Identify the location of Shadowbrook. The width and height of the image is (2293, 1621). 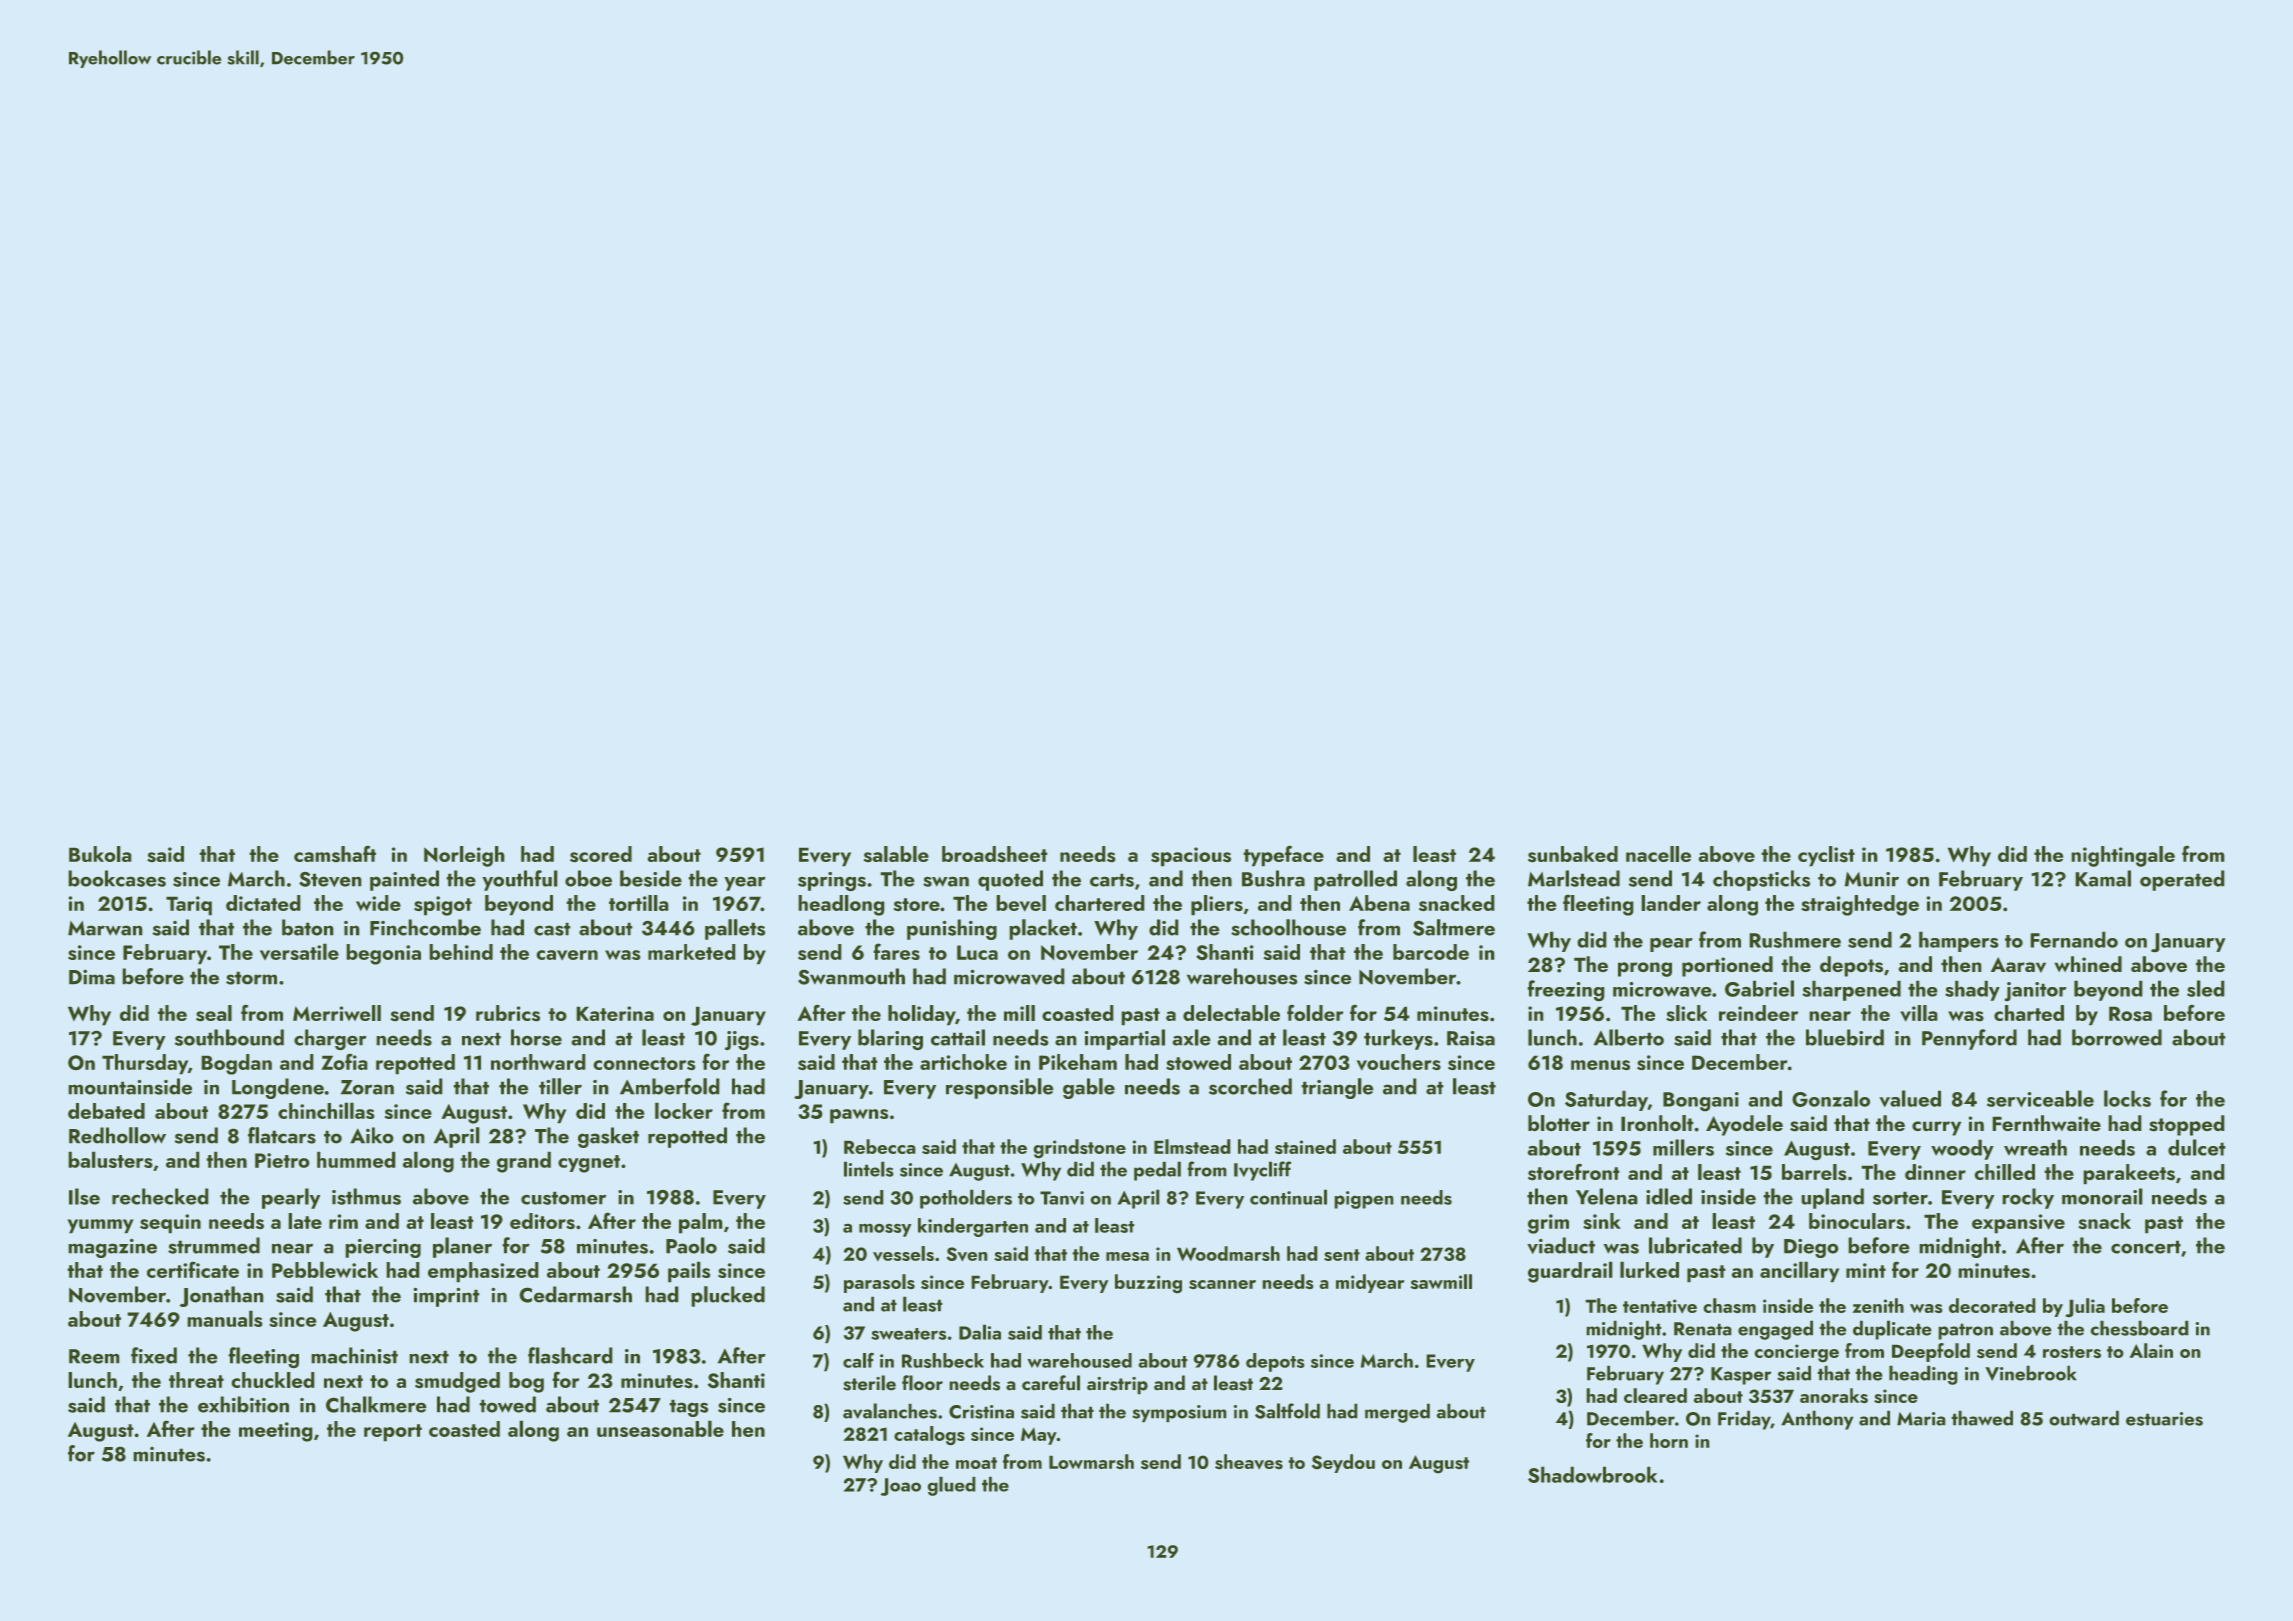
(1592, 1474).
